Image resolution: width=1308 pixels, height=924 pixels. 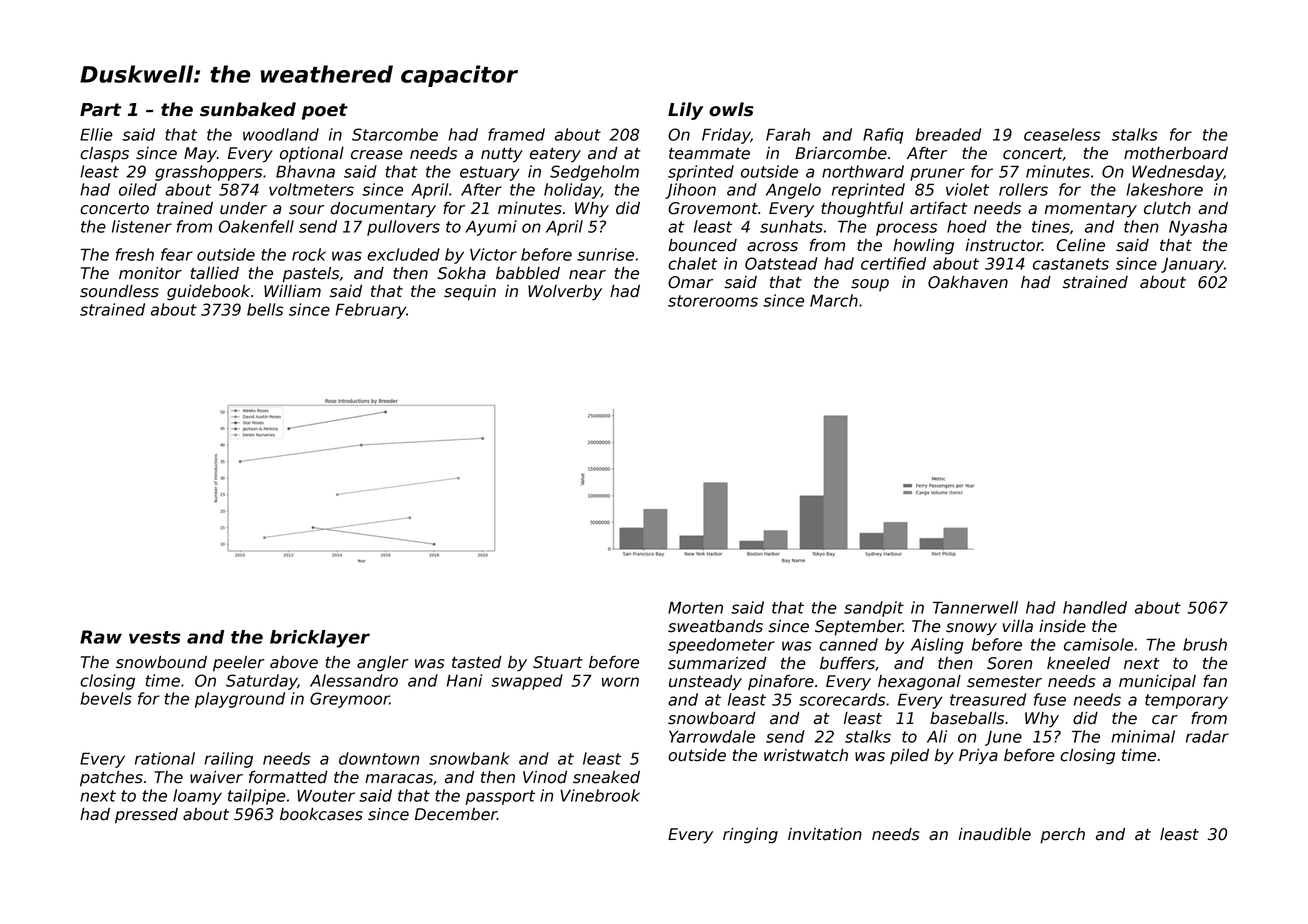 I want to click on bricklayer, so click(x=320, y=639).
